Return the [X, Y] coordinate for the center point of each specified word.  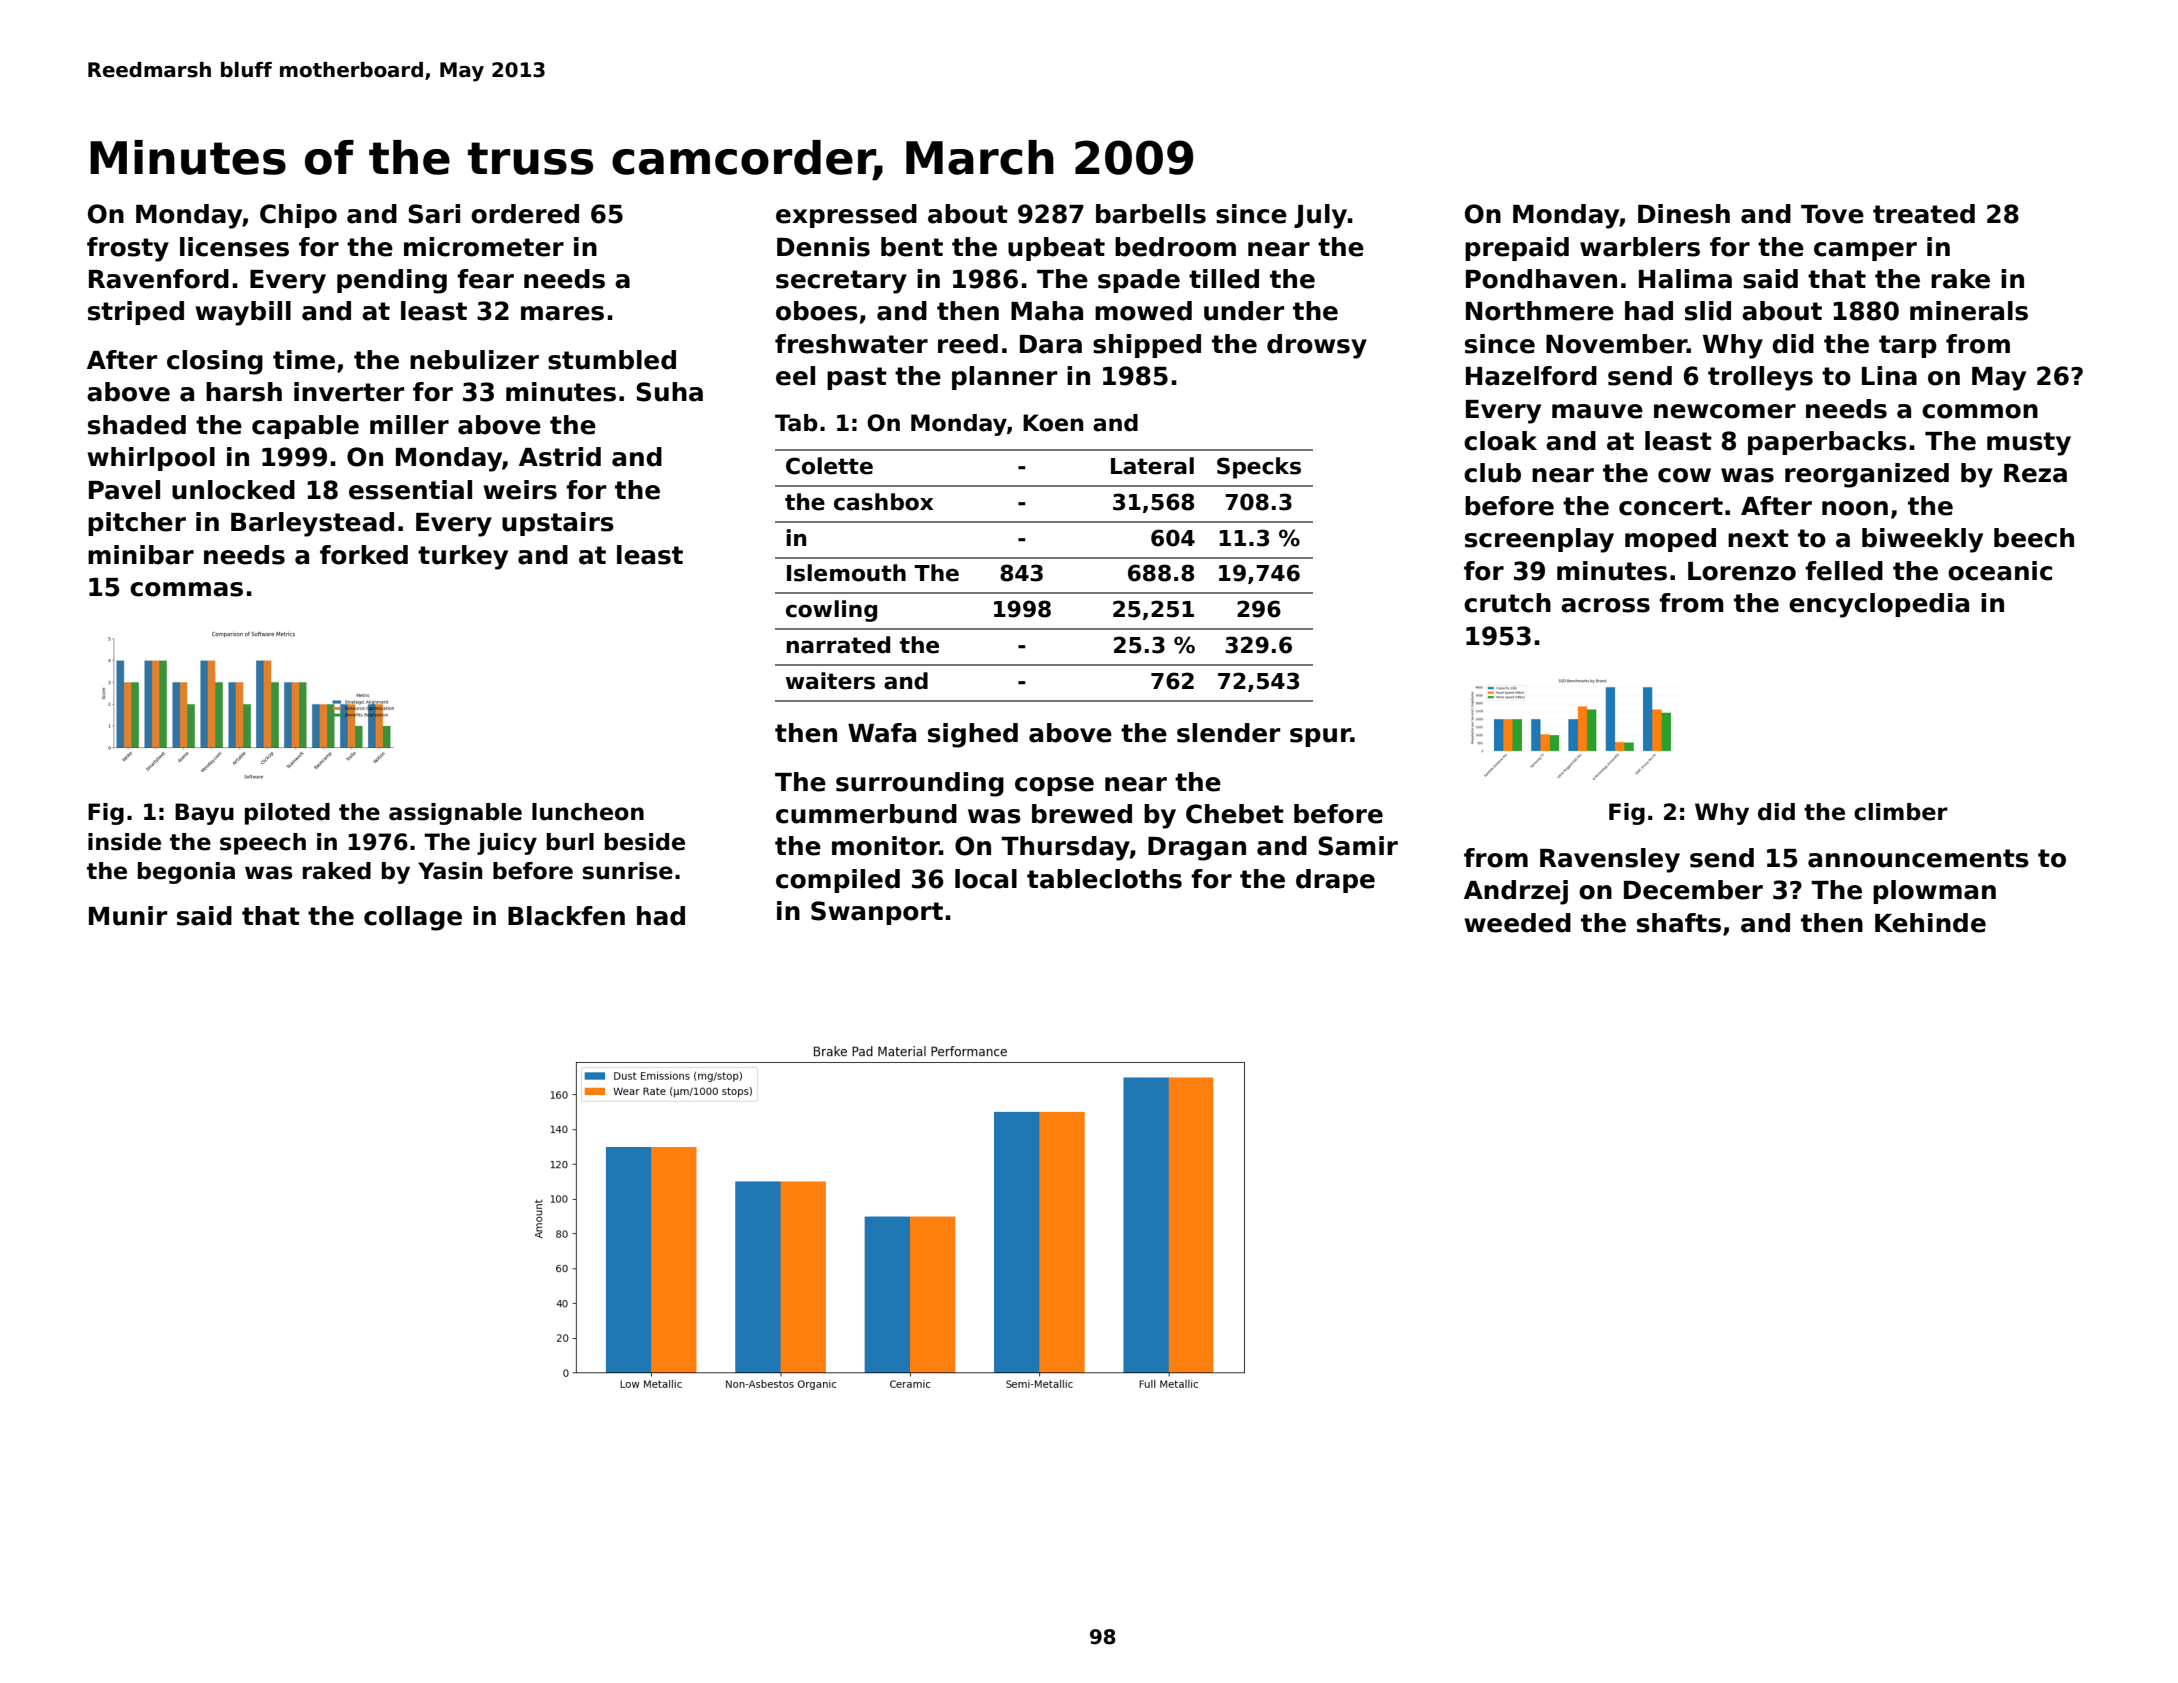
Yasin [450, 871]
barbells [1151, 214]
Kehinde [1930, 923]
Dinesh [1684, 214]
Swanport [877, 913]
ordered [525, 214]
